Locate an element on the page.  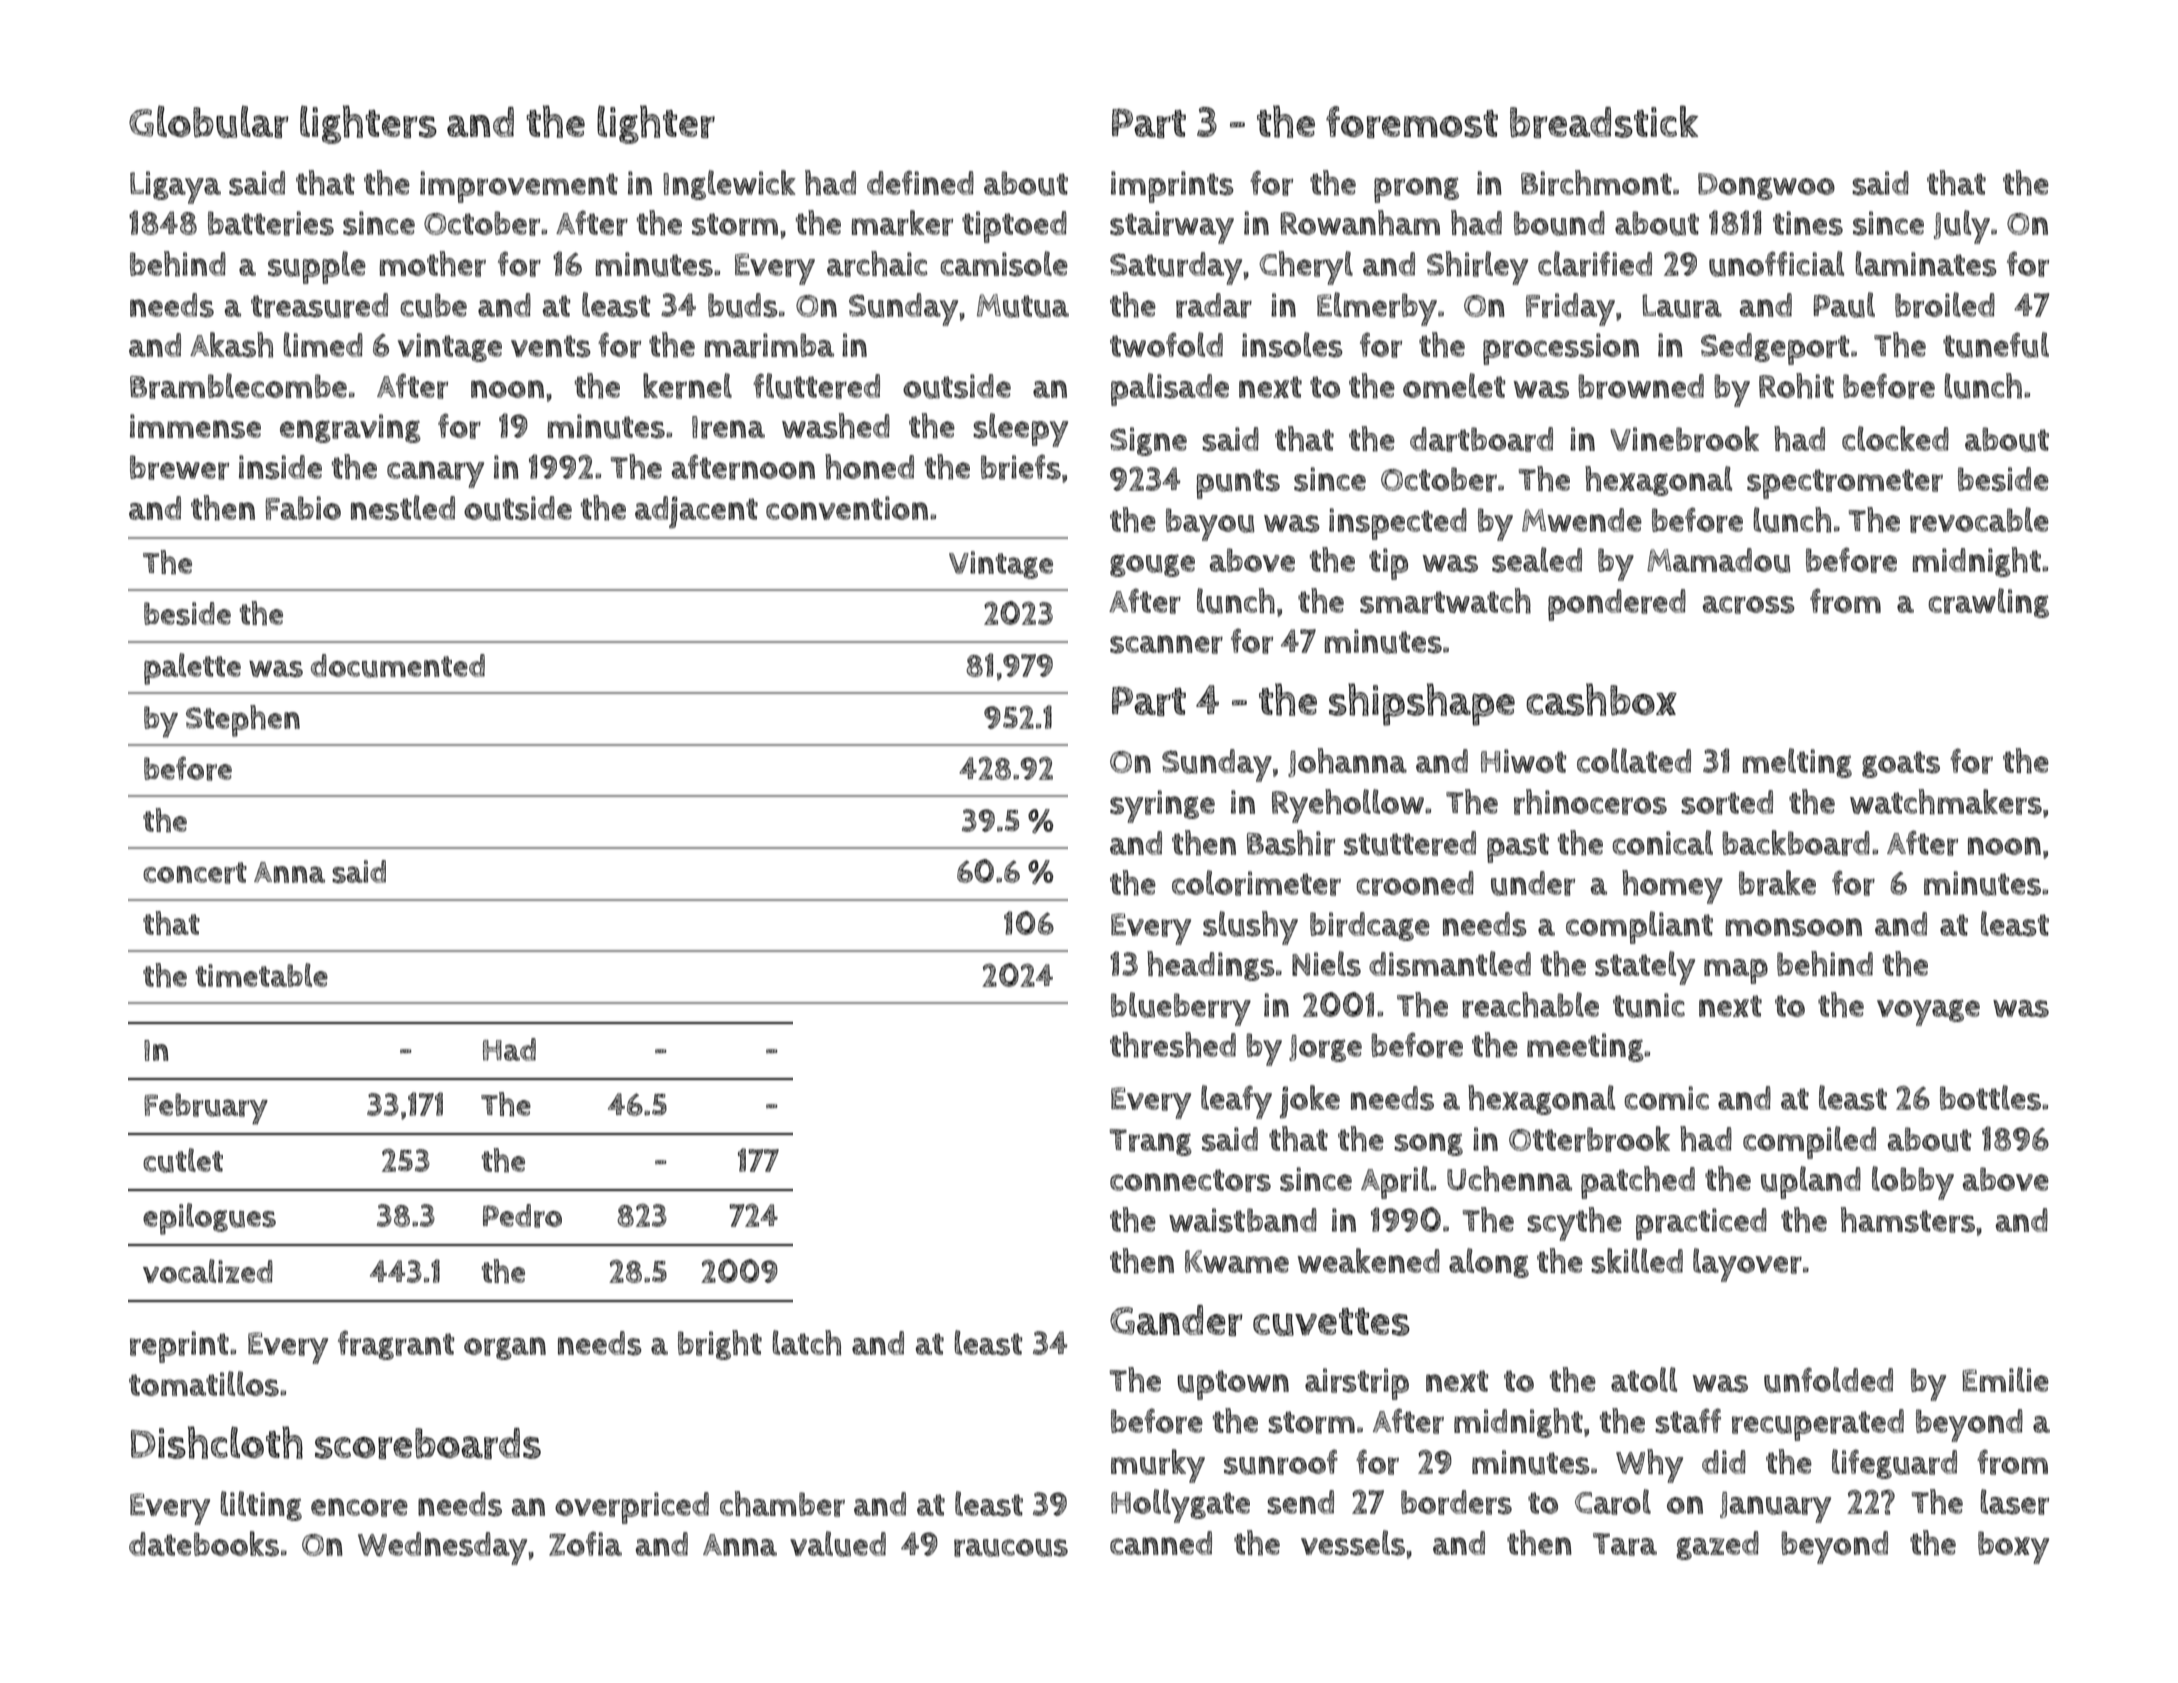
breadstick is located at coordinates (1604, 121).
